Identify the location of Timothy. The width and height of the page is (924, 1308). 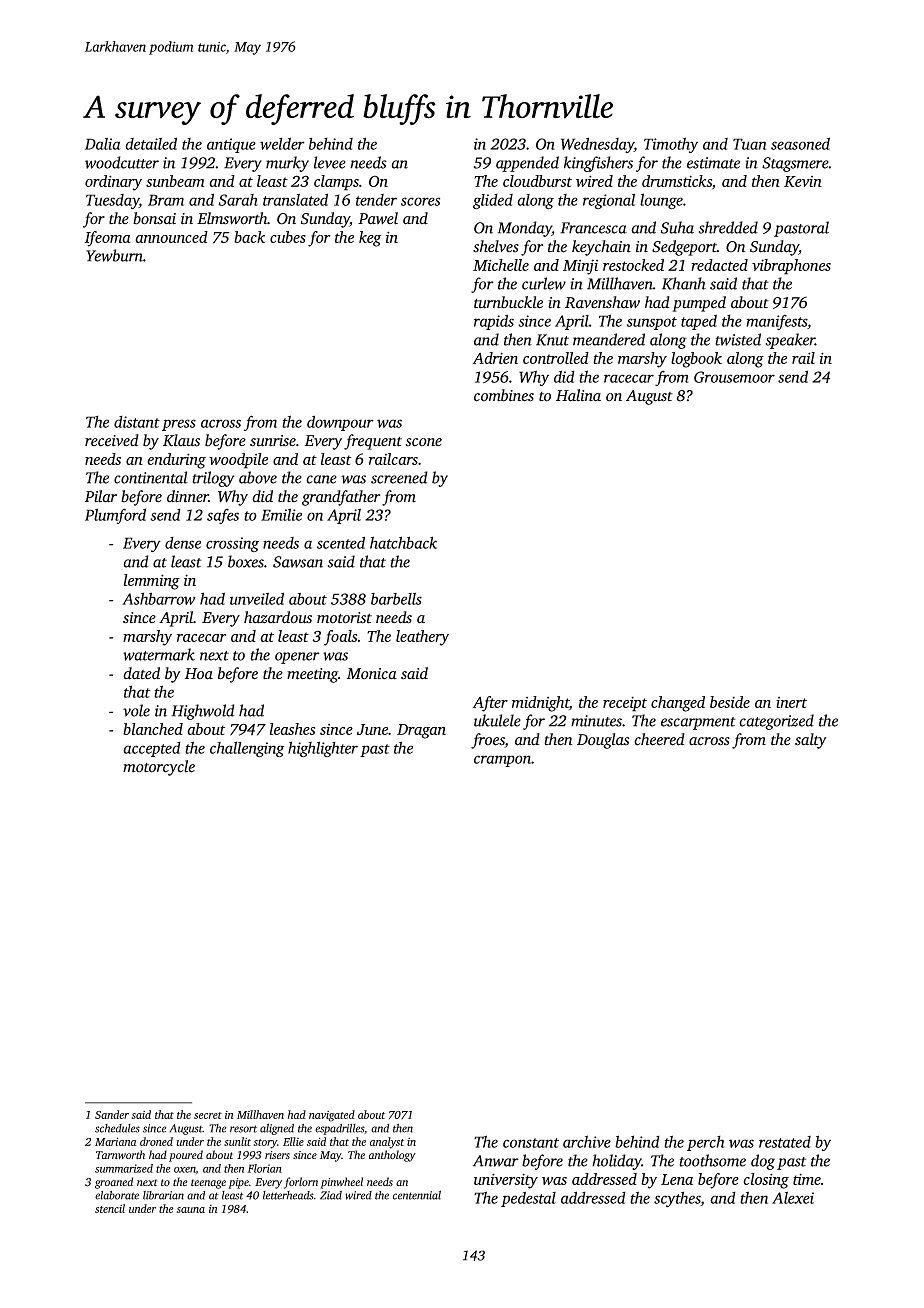
(671, 145).
